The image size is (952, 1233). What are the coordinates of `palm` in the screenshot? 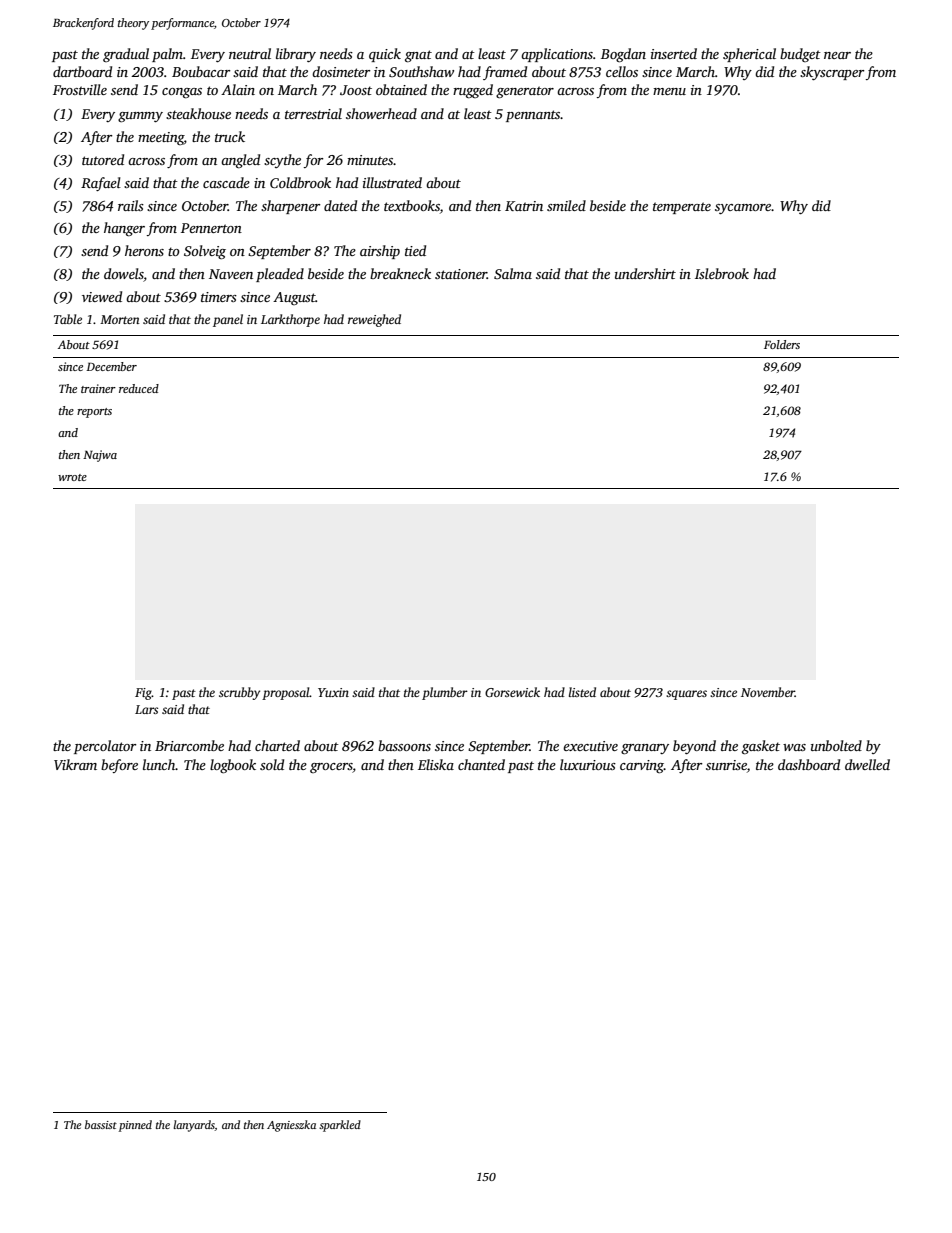 It's located at (167, 55).
